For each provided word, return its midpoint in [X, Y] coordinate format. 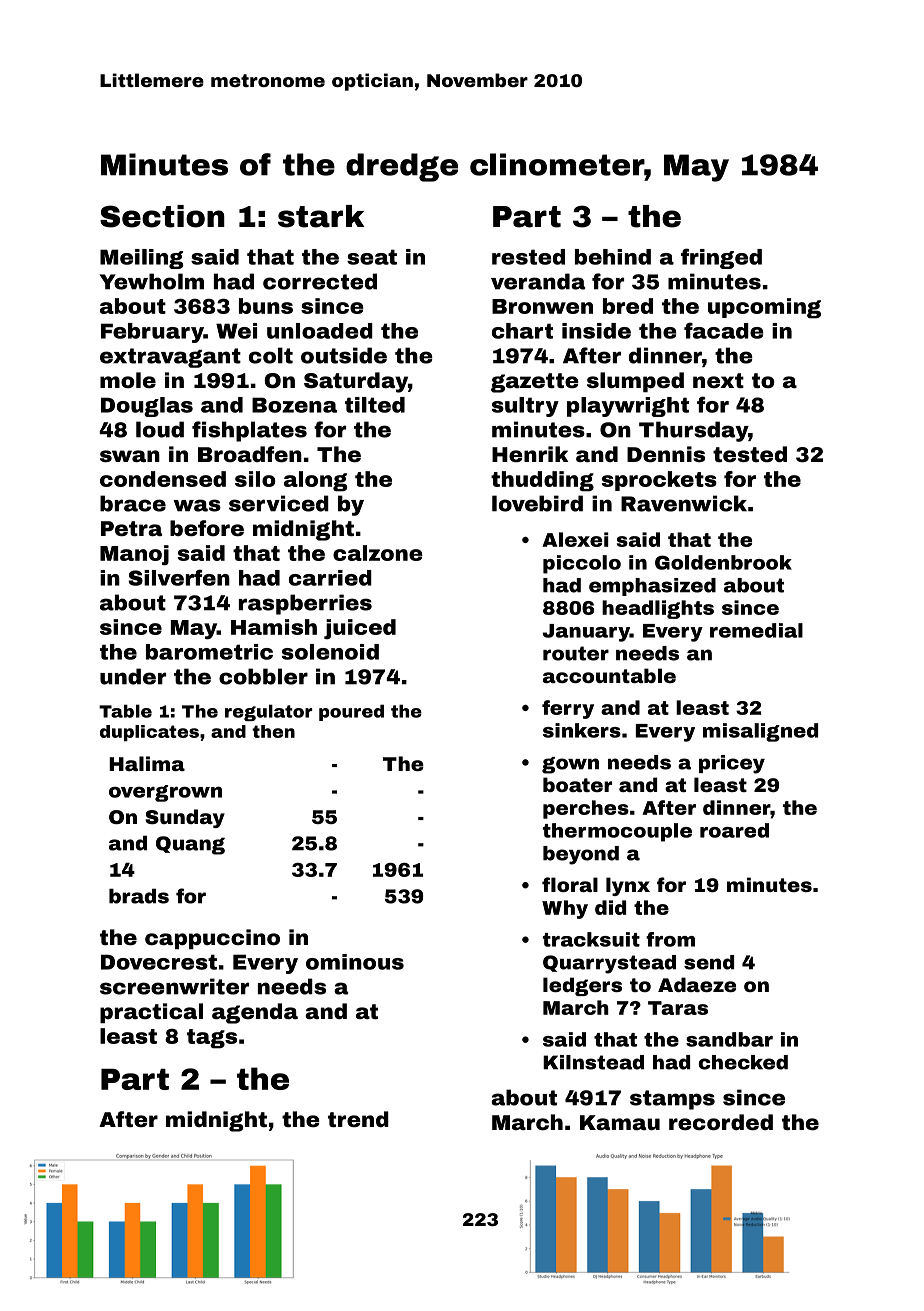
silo [255, 479]
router [576, 653]
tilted [375, 405]
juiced [360, 629]
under [133, 676]
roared [734, 830]
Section [162, 216]
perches [586, 809]
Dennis [666, 454]
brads [139, 896]
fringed [721, 258]
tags [212, 1039]
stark [321, 216]
